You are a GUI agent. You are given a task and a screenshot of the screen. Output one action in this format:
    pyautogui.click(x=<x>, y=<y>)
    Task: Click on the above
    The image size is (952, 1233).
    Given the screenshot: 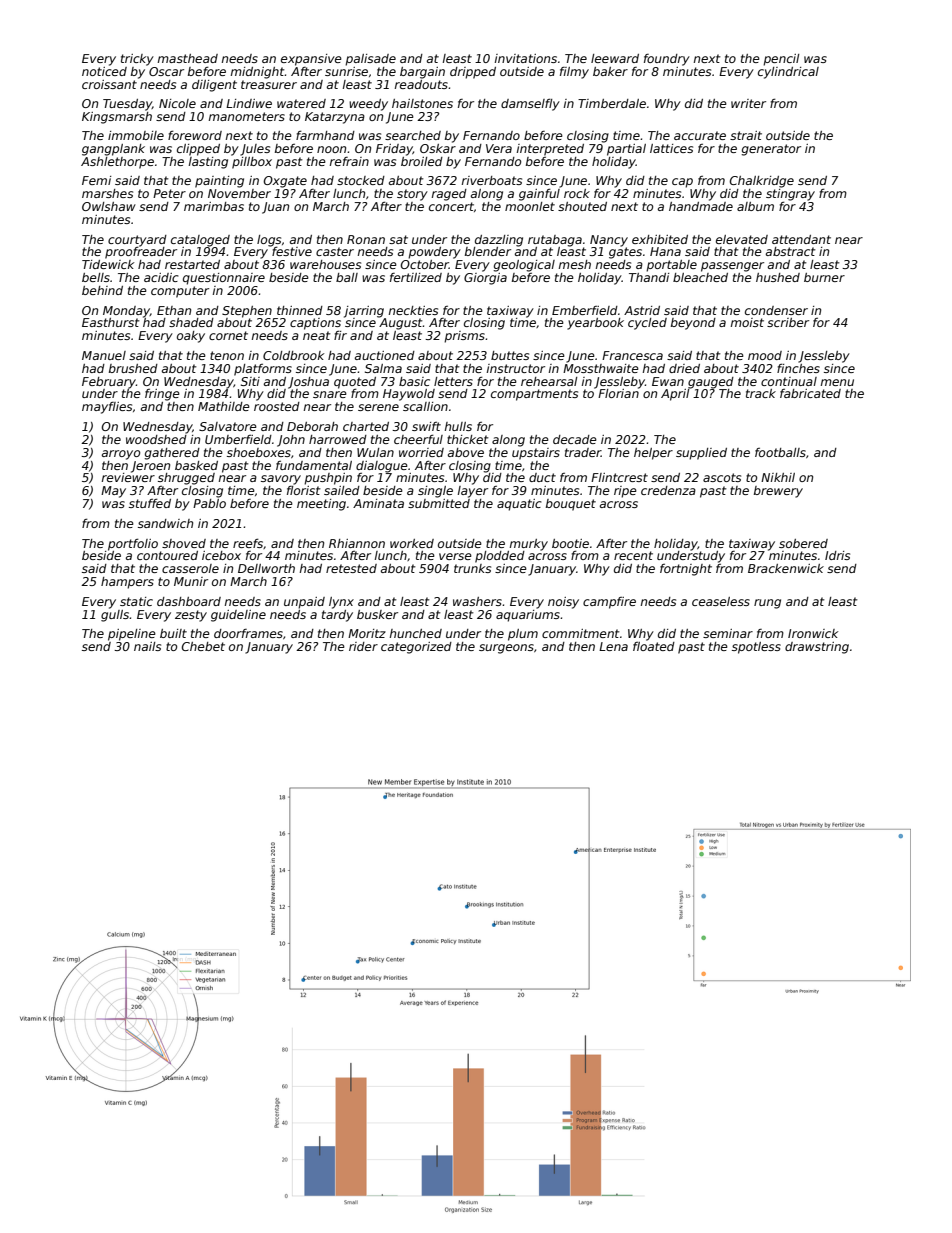 What is the action you would take?
    pyautogui.click(x=466, y=452)
